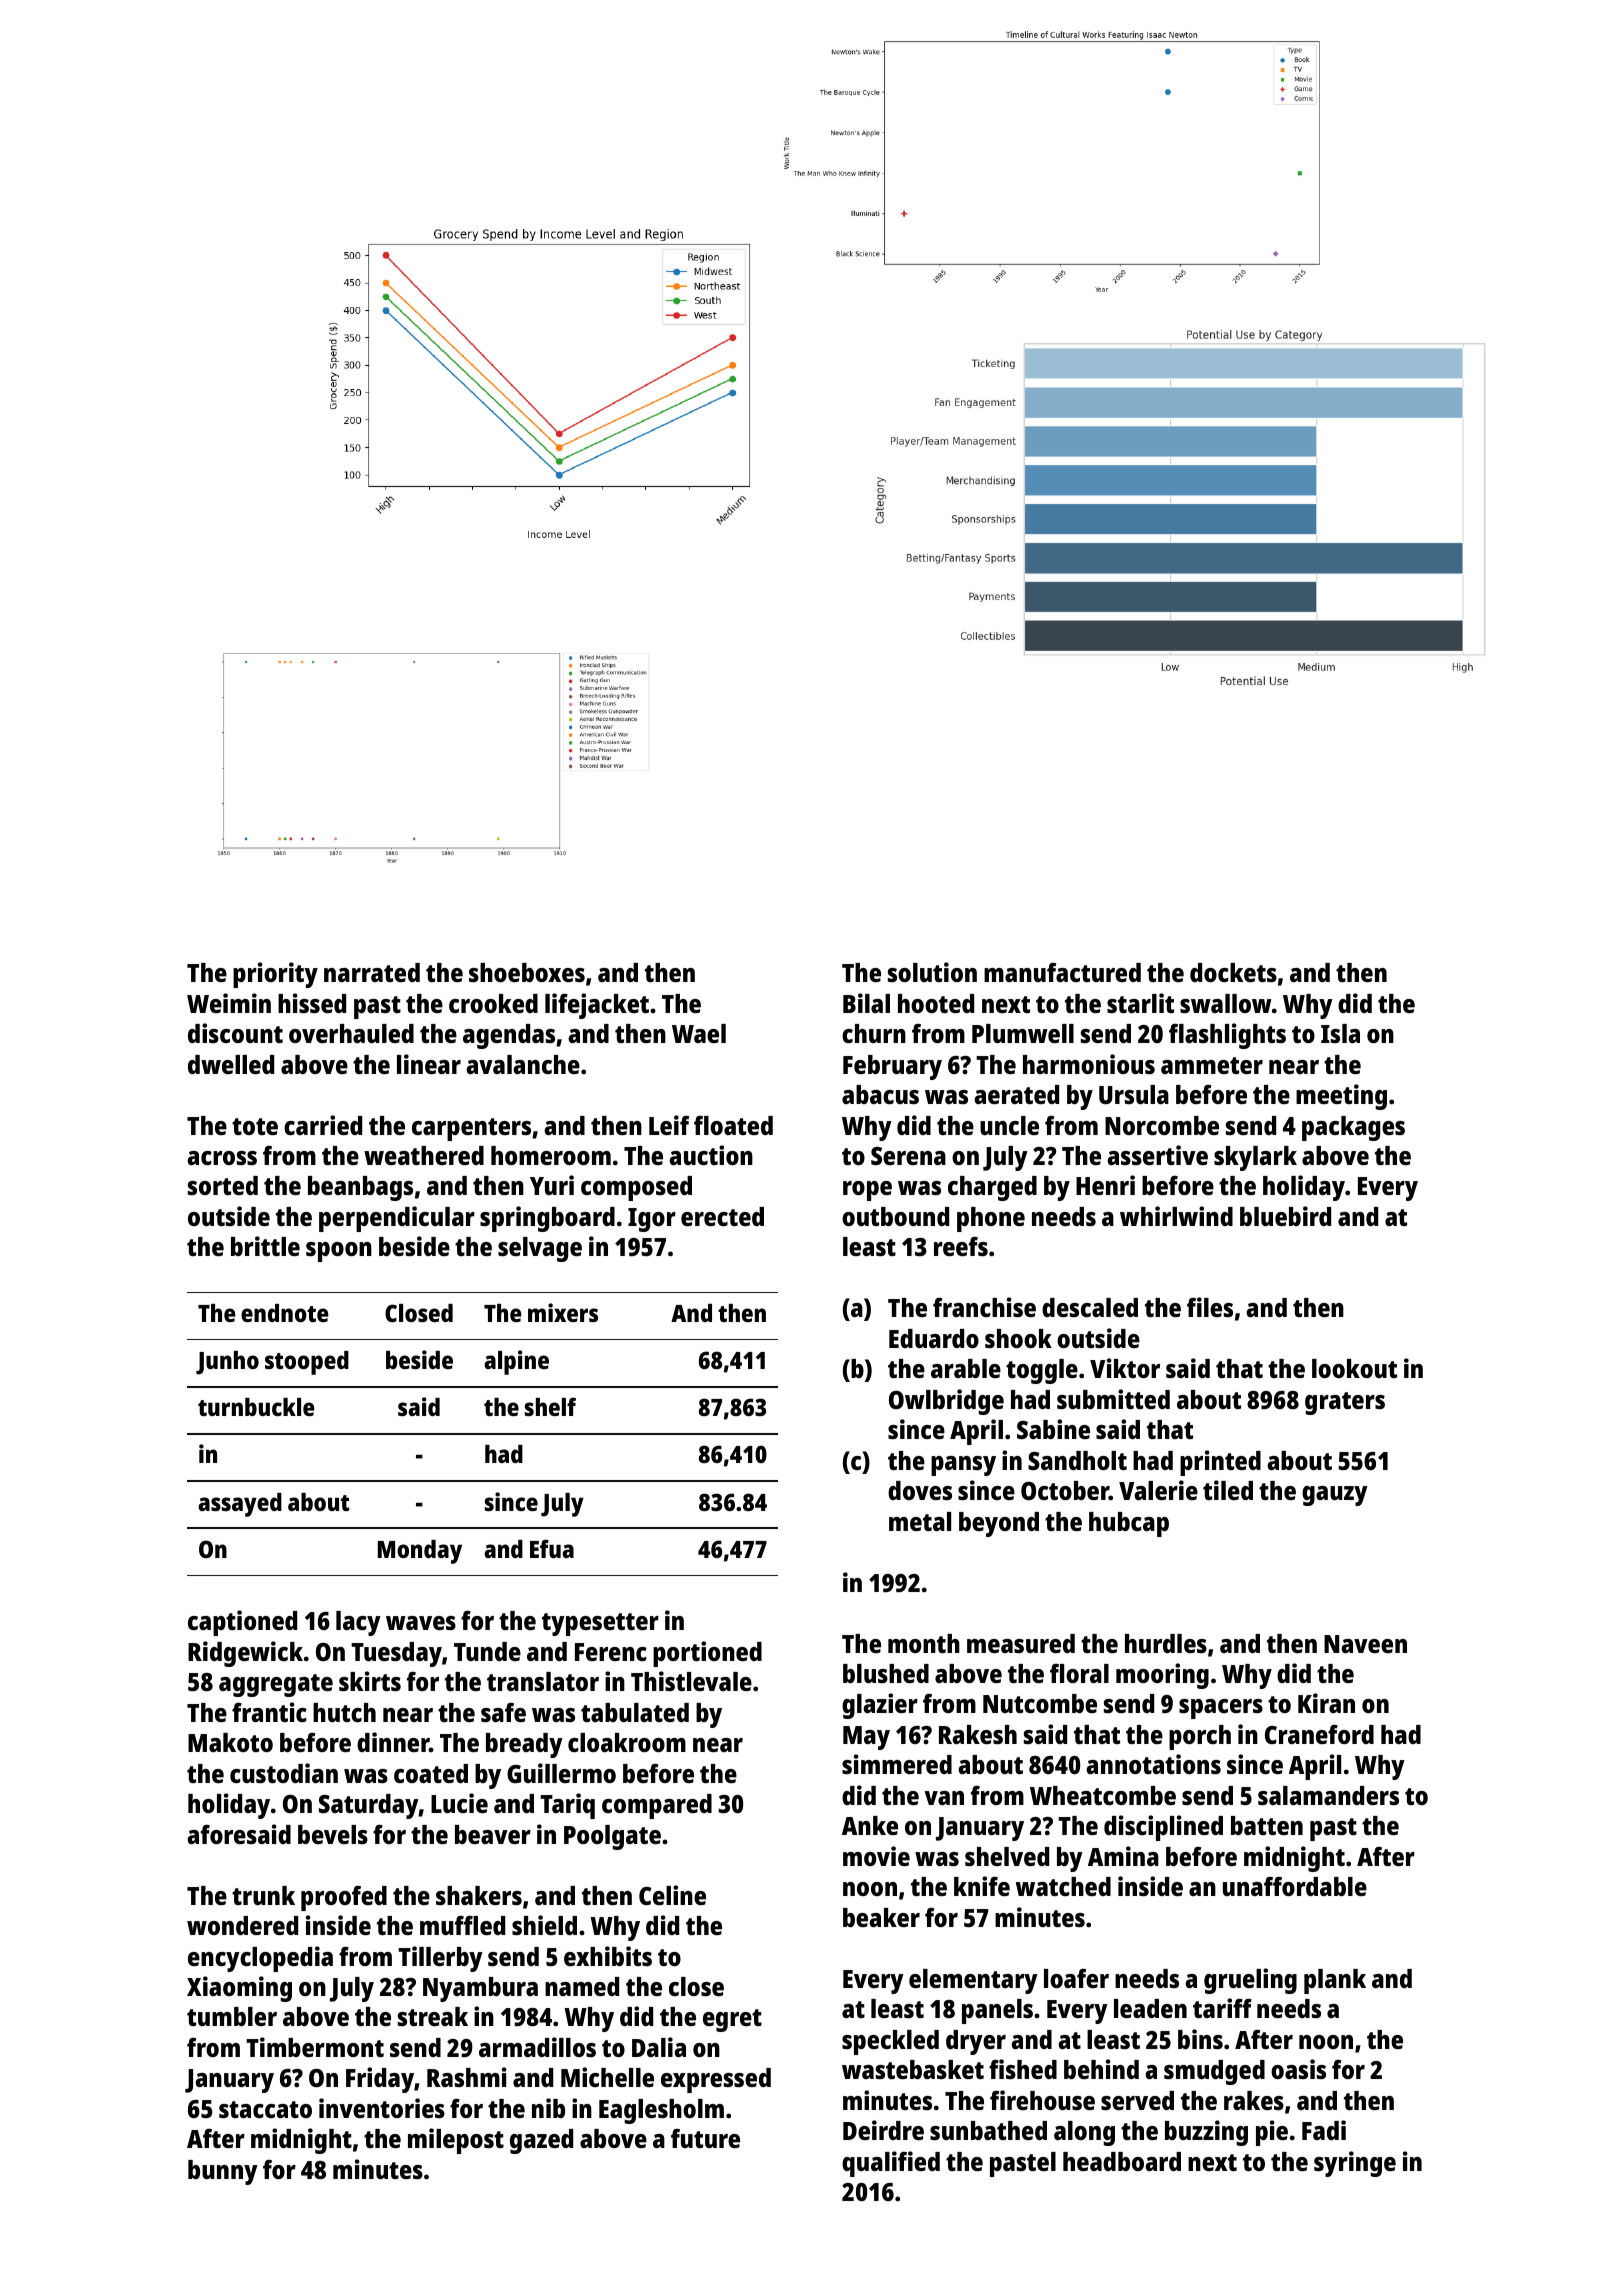 The height and width of the image is (2292, 1620). Describe the element at coordinates (932, 972) in the image. I see `solution` at that location.
